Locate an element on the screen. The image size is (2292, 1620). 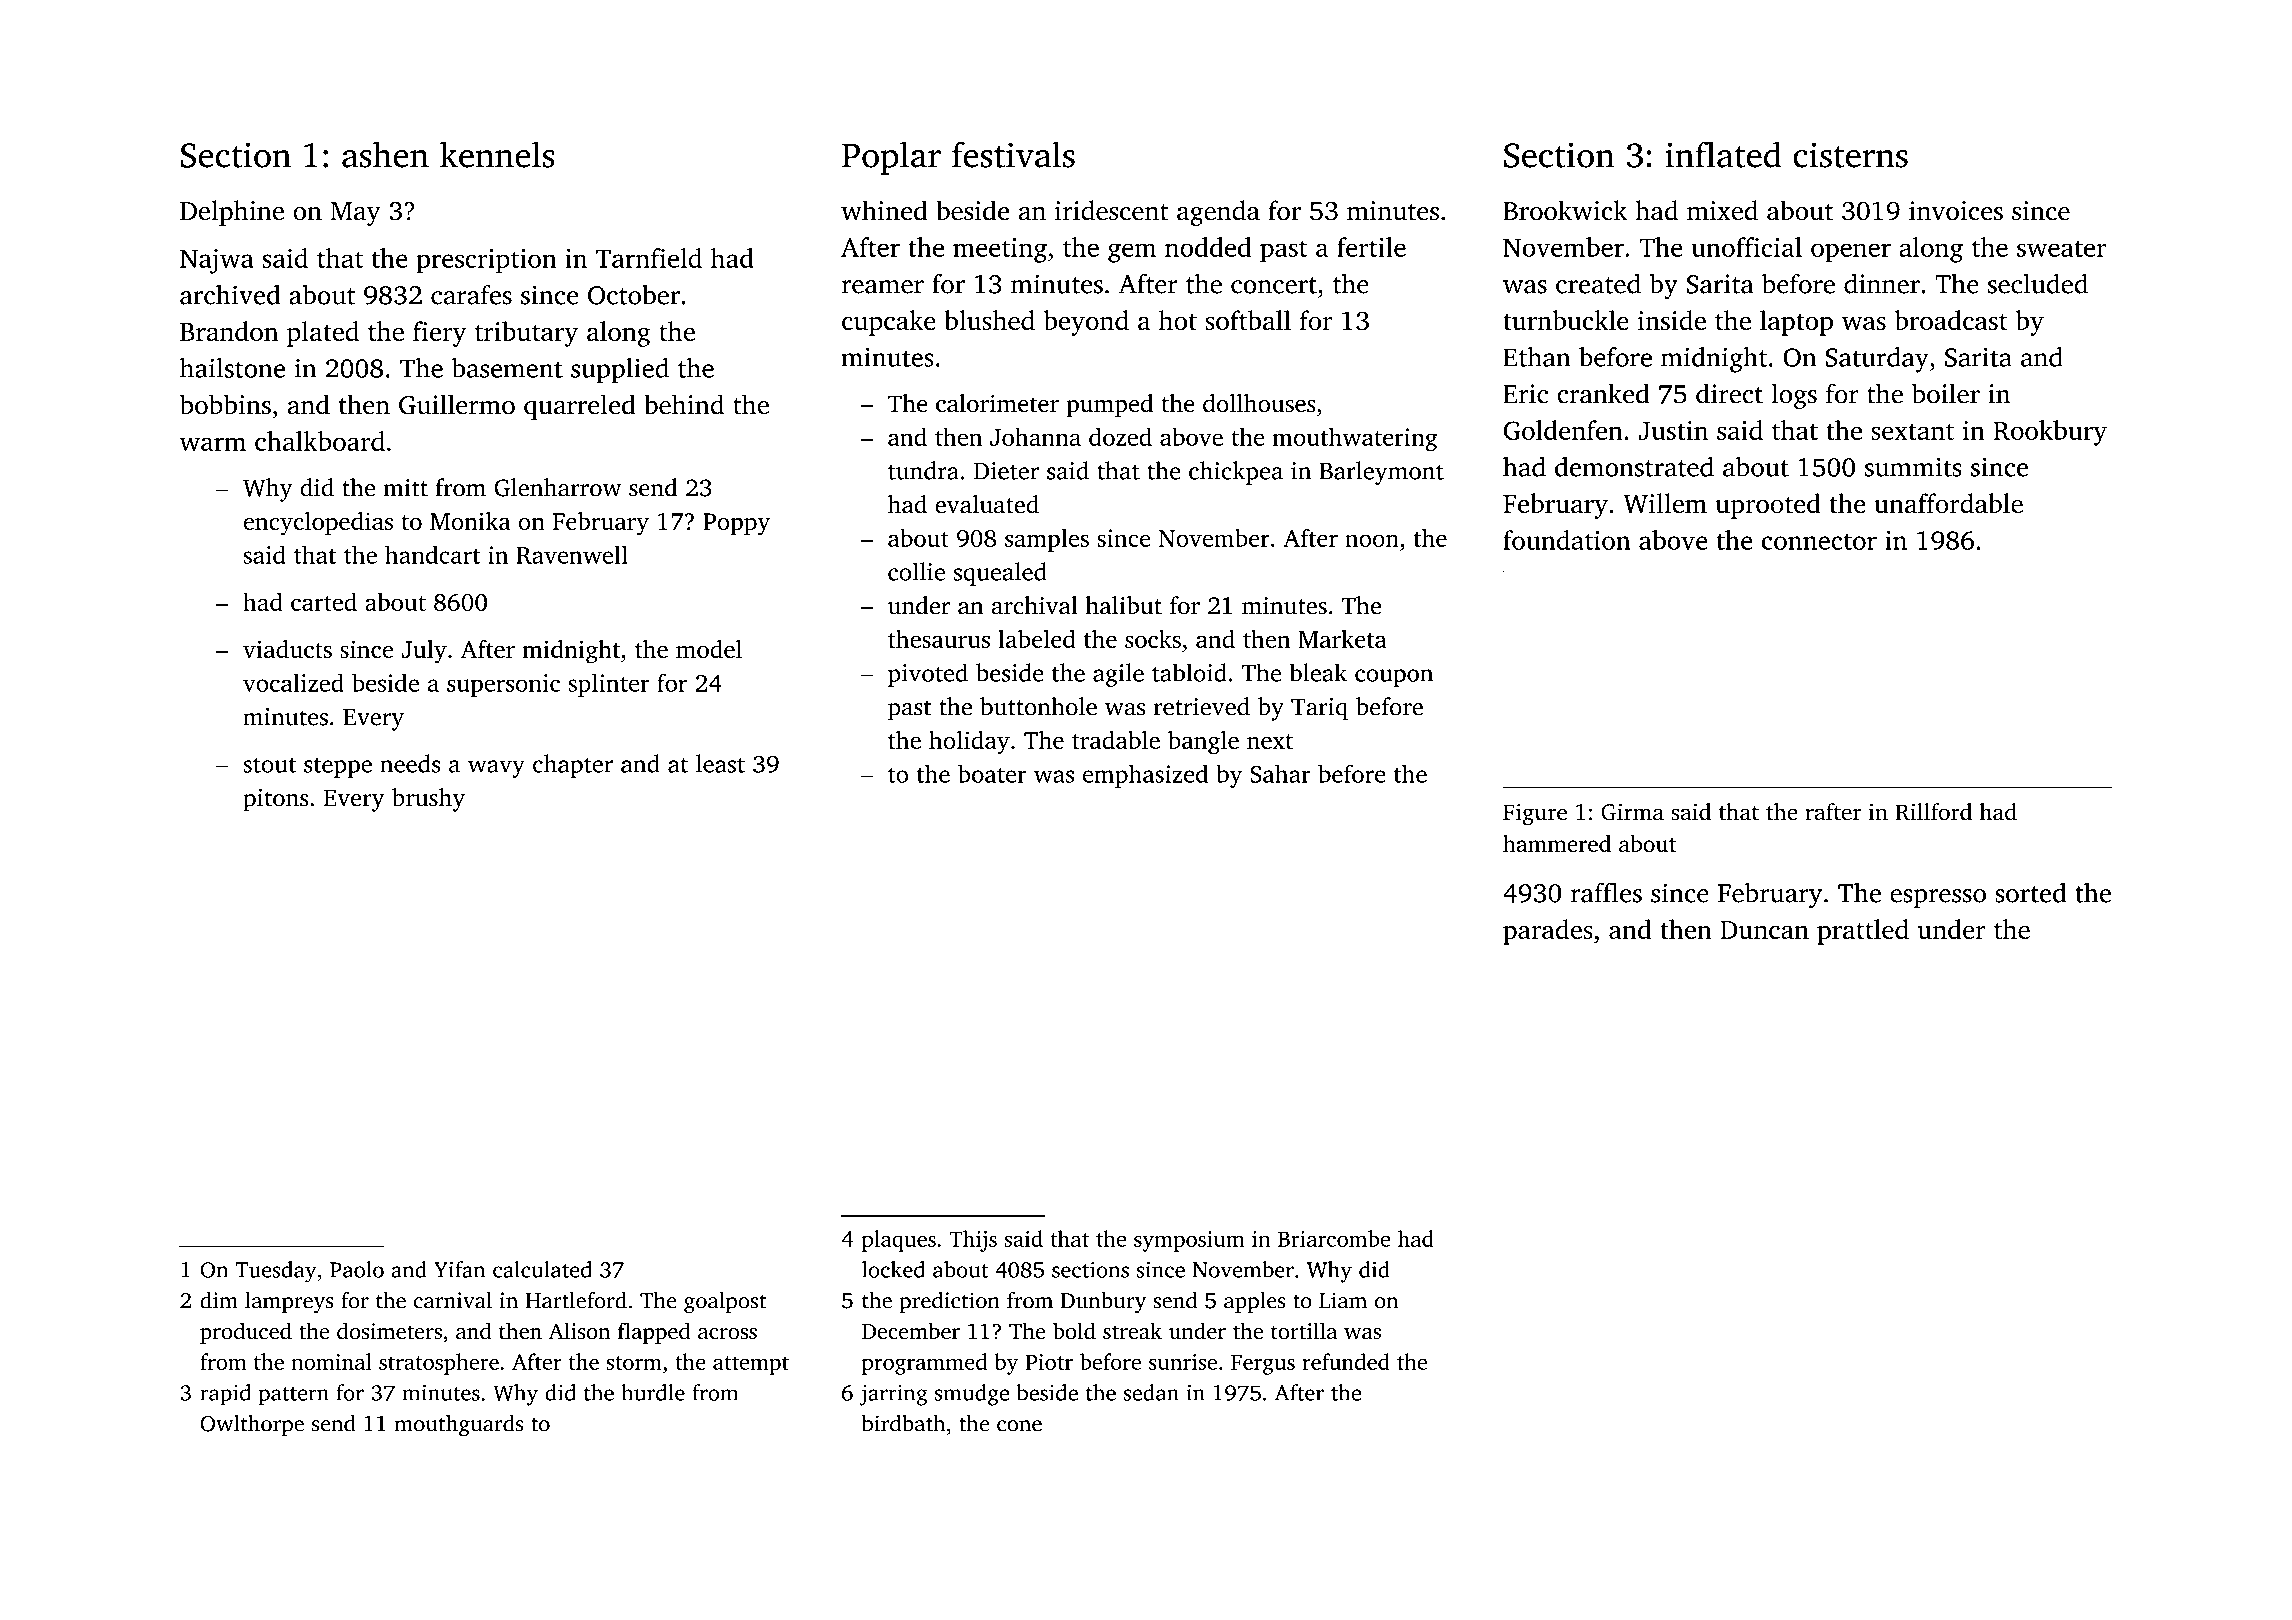
steppe is located at coordinates (338, 768).
